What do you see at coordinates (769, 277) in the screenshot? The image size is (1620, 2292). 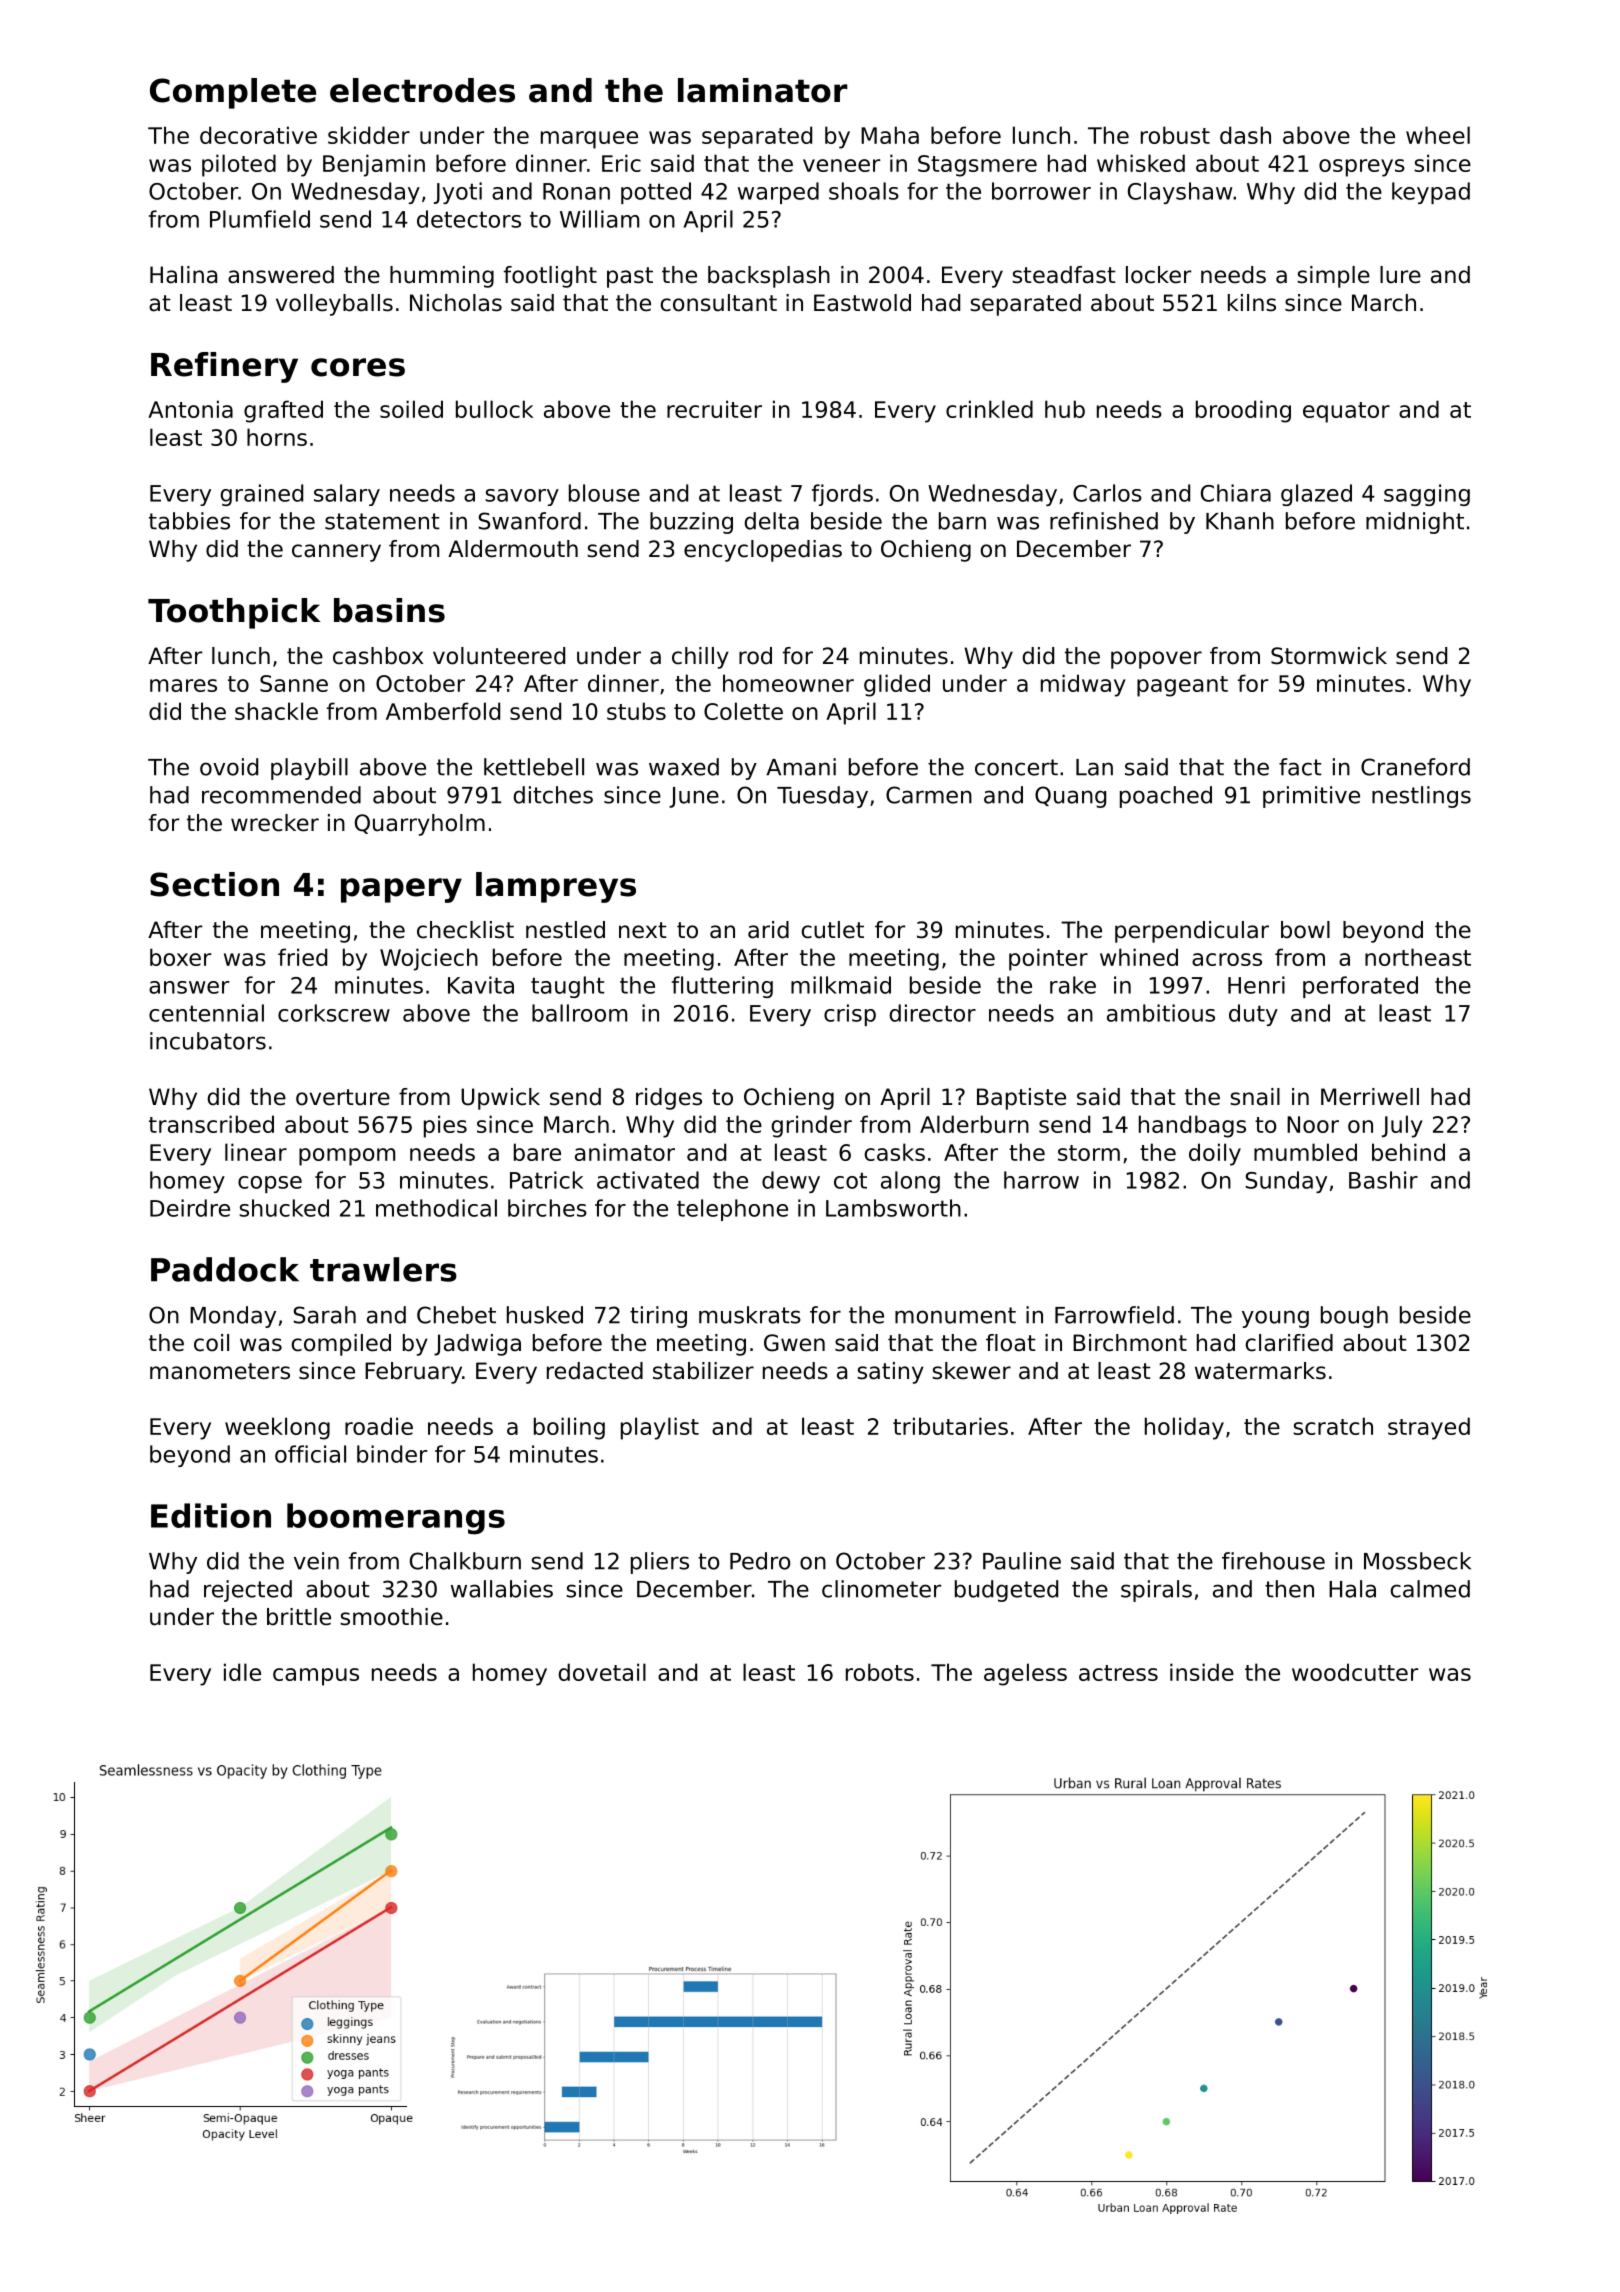 I see `backsplash` at bounding box center [769, 277].
